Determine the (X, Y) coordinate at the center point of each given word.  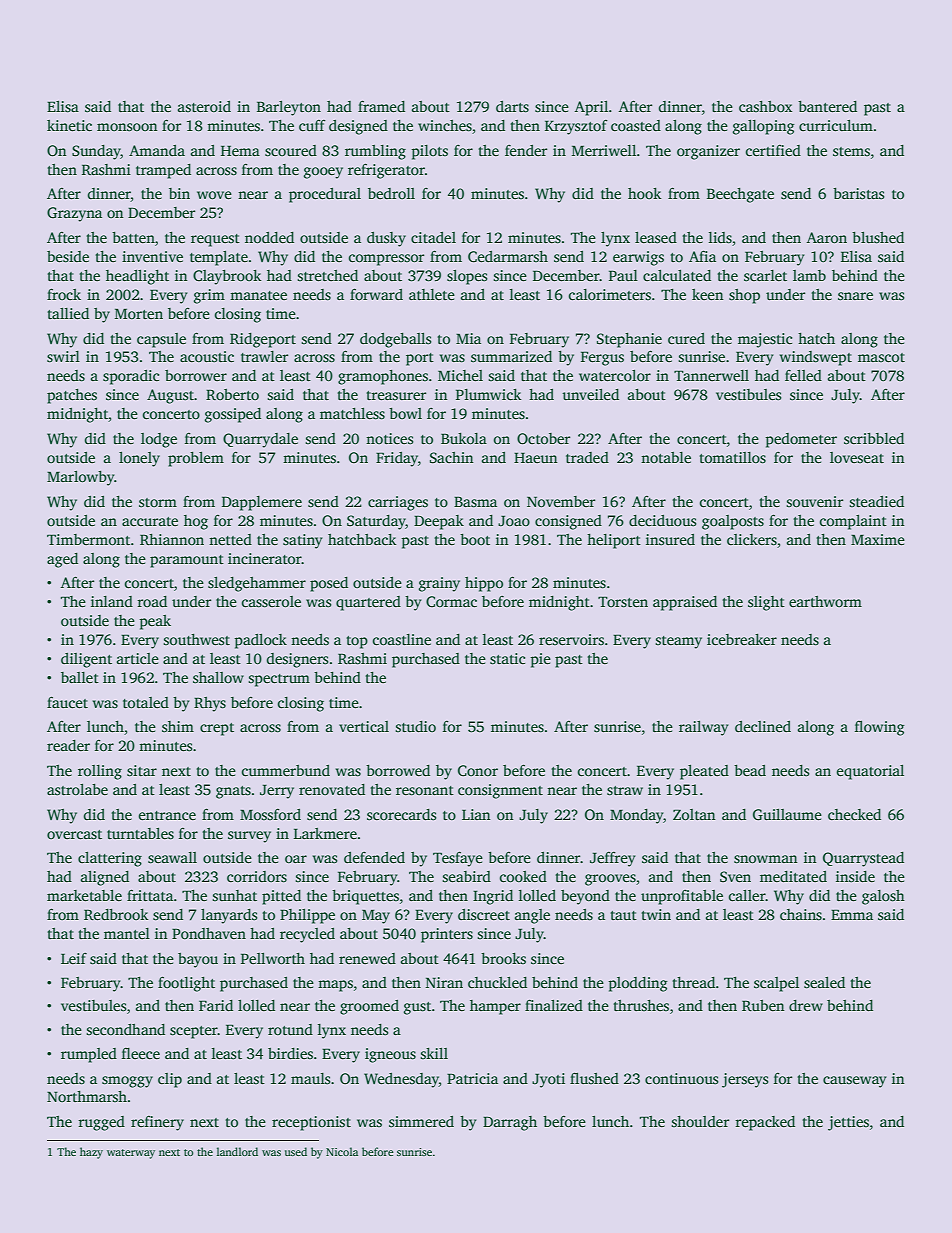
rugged (101, 1123)
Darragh (510, 1123)
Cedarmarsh (508, 256)
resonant (425, 790)
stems (851, 151)
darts (512, 106)
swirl (63, 356)
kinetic (69, 125)
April (591, 108)
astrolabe (77, 789)
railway (703, 728)
